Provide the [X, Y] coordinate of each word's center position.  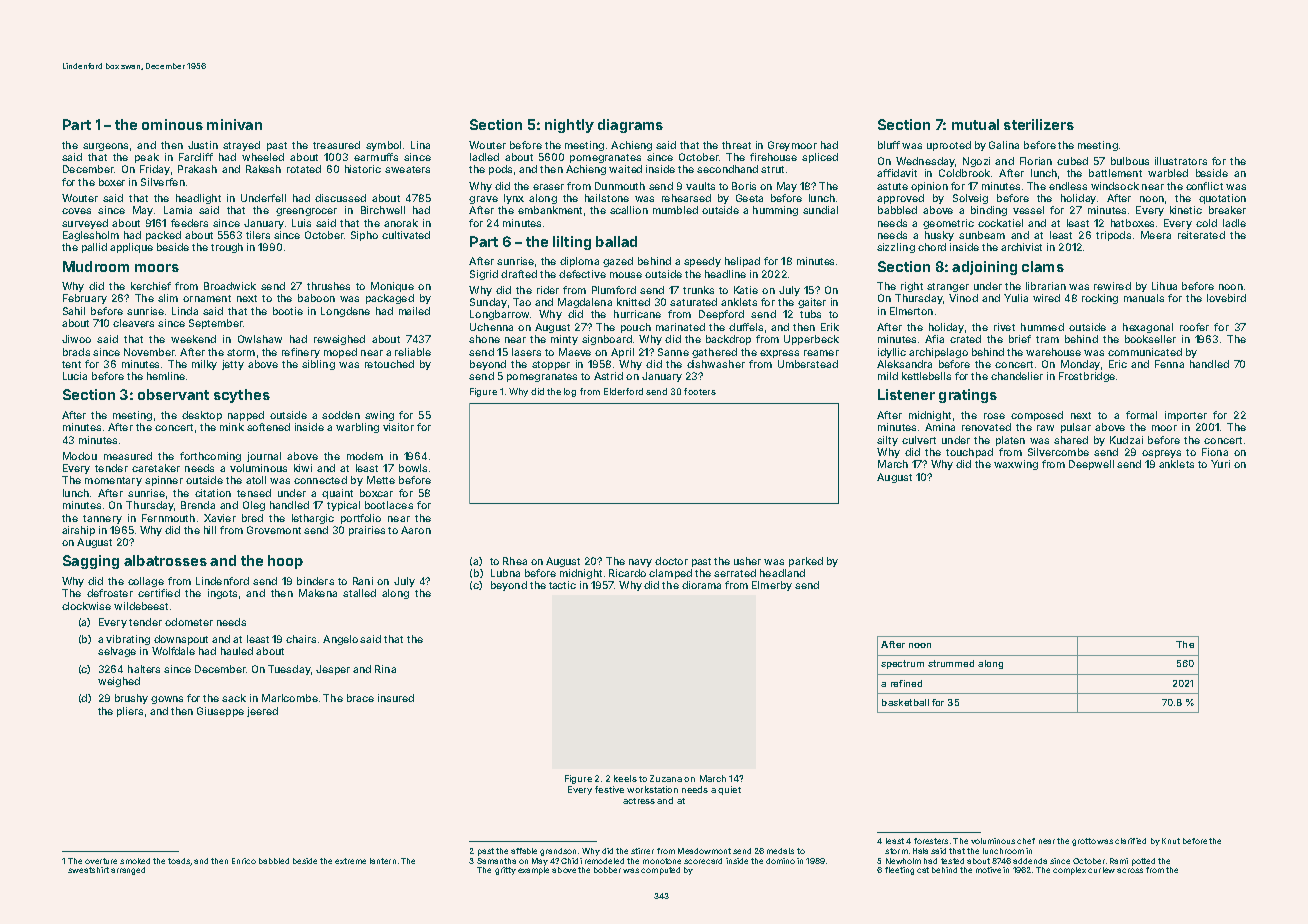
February [85, 299]
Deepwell [1091, 465]
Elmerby [772, 586]
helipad [742, 262]
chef [1026, 841]
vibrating [128, 640]
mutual [975, 124]
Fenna [1169, 364]
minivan [234, 124]
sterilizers [1039, 124]
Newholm [903, 861]
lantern [383, 861]
